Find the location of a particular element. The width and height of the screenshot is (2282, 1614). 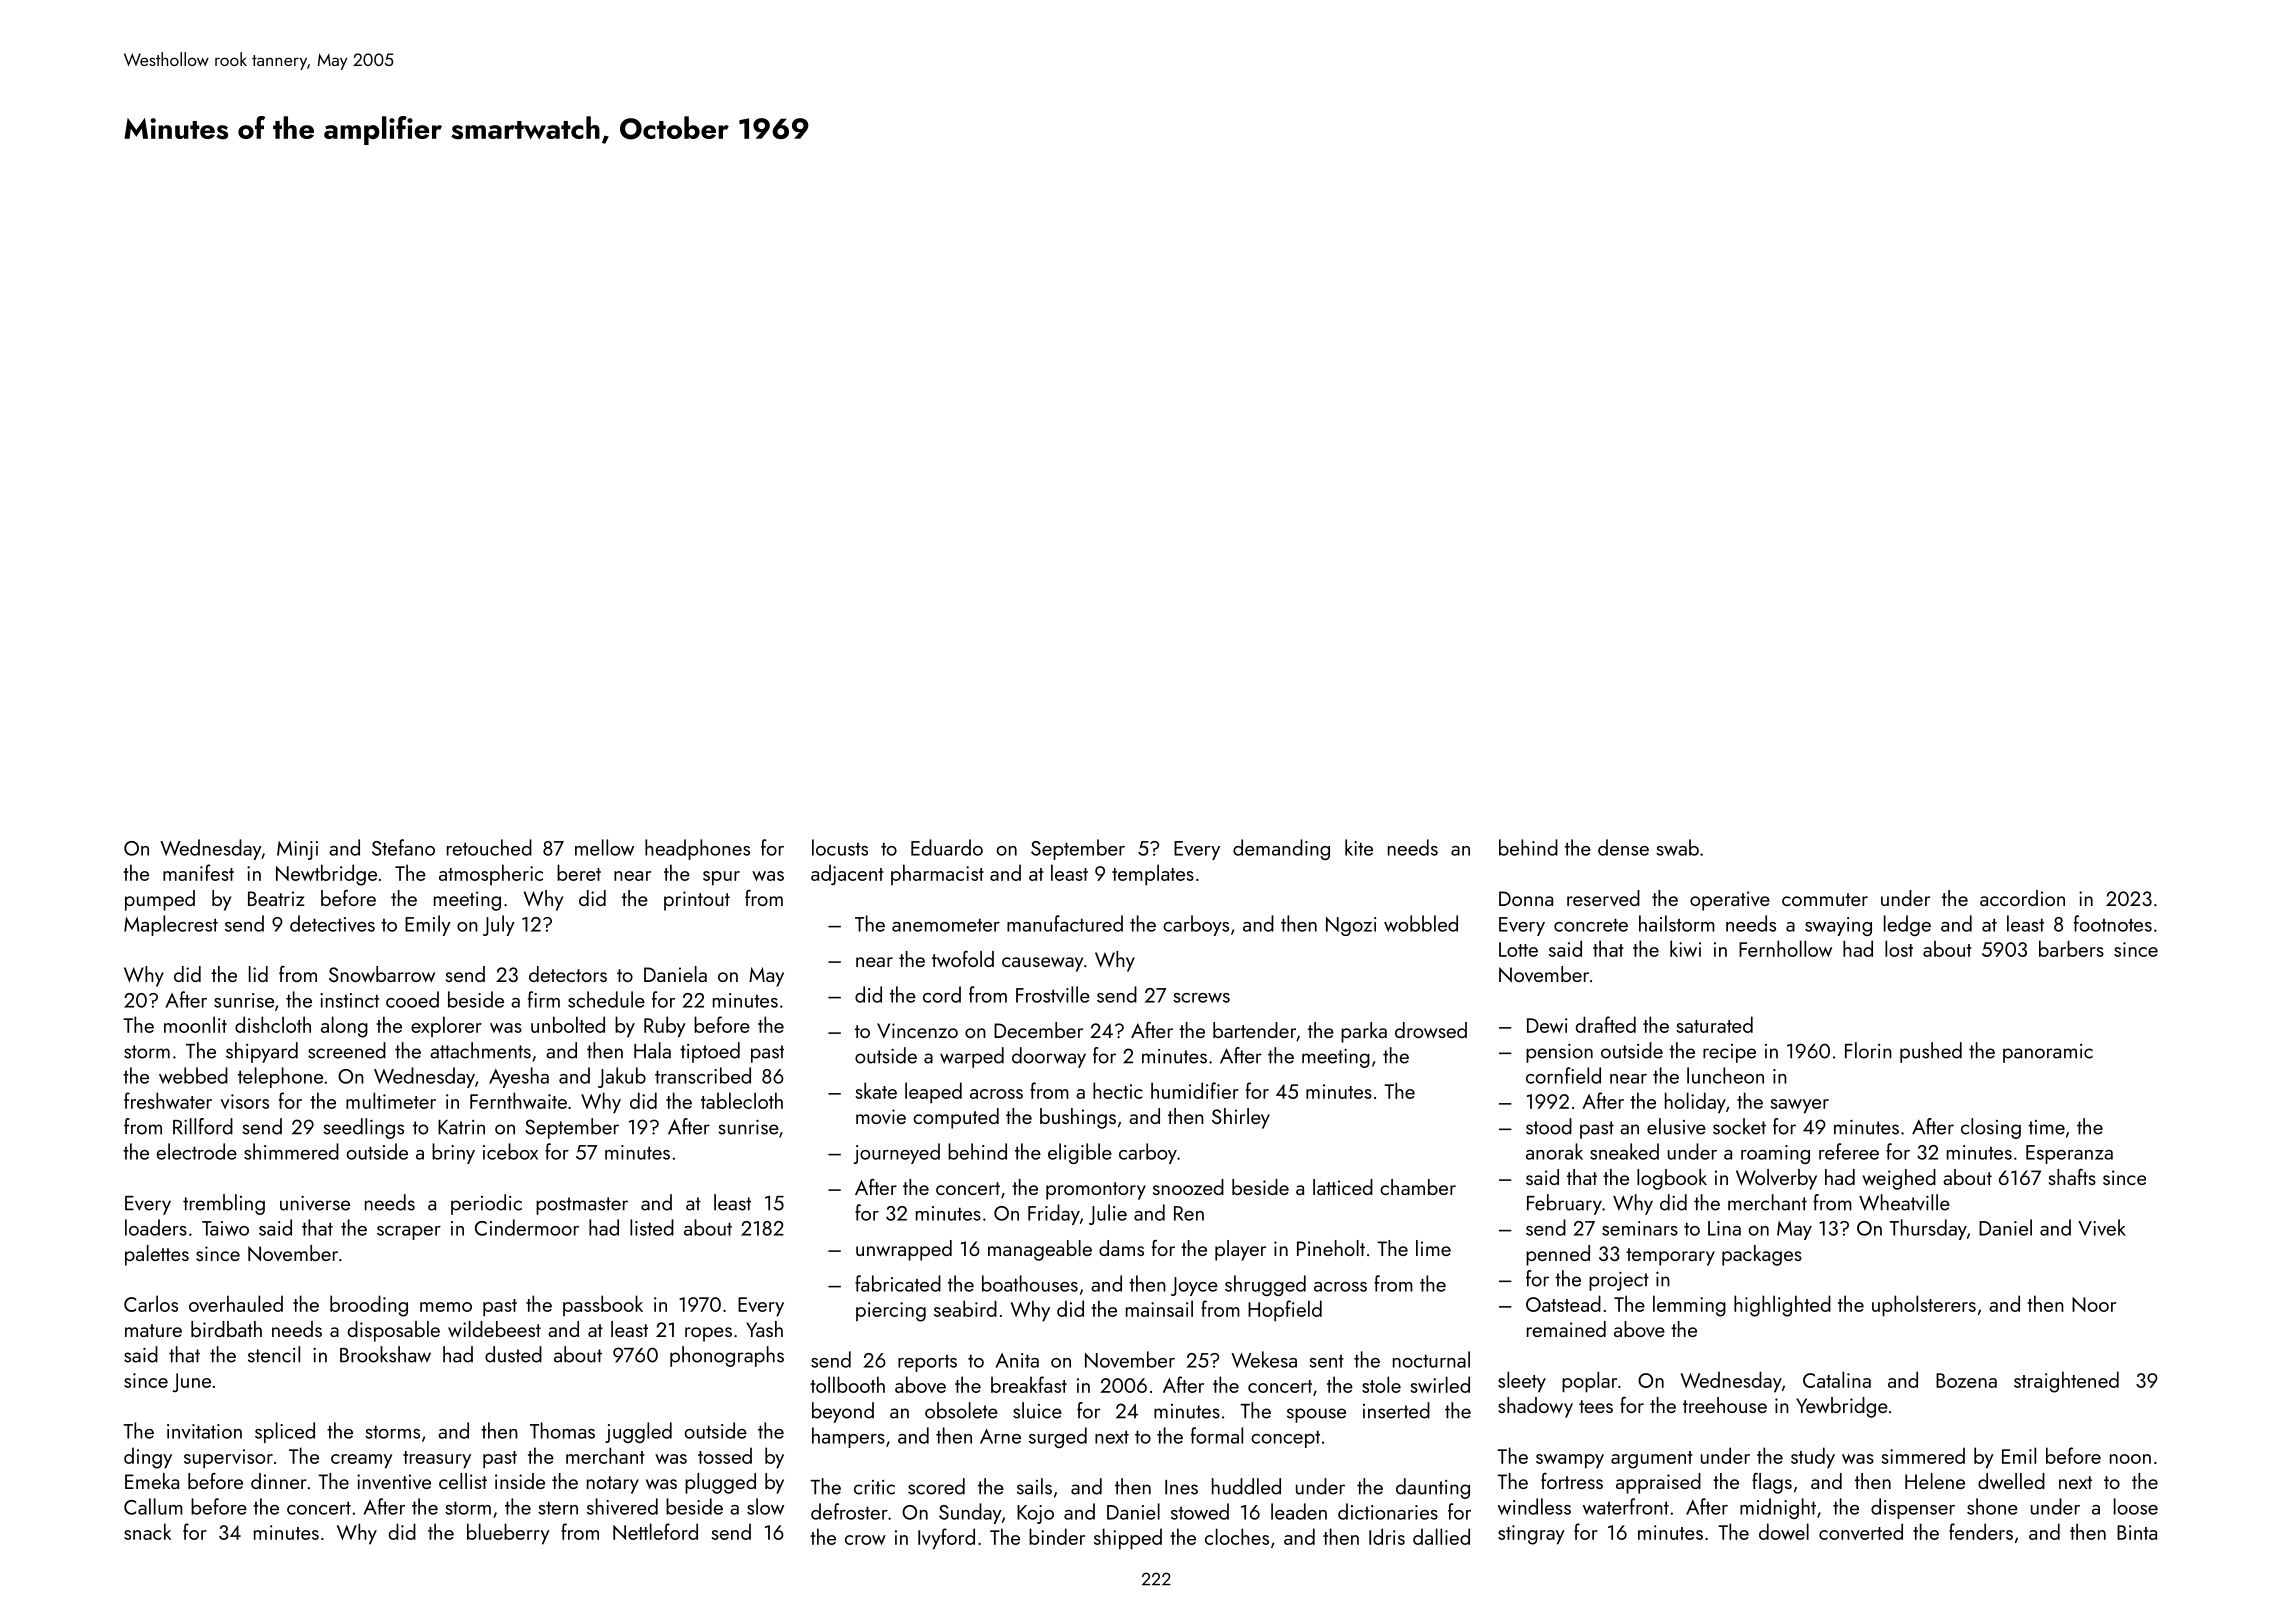

ropes is located at coordinates (708, 1334).
